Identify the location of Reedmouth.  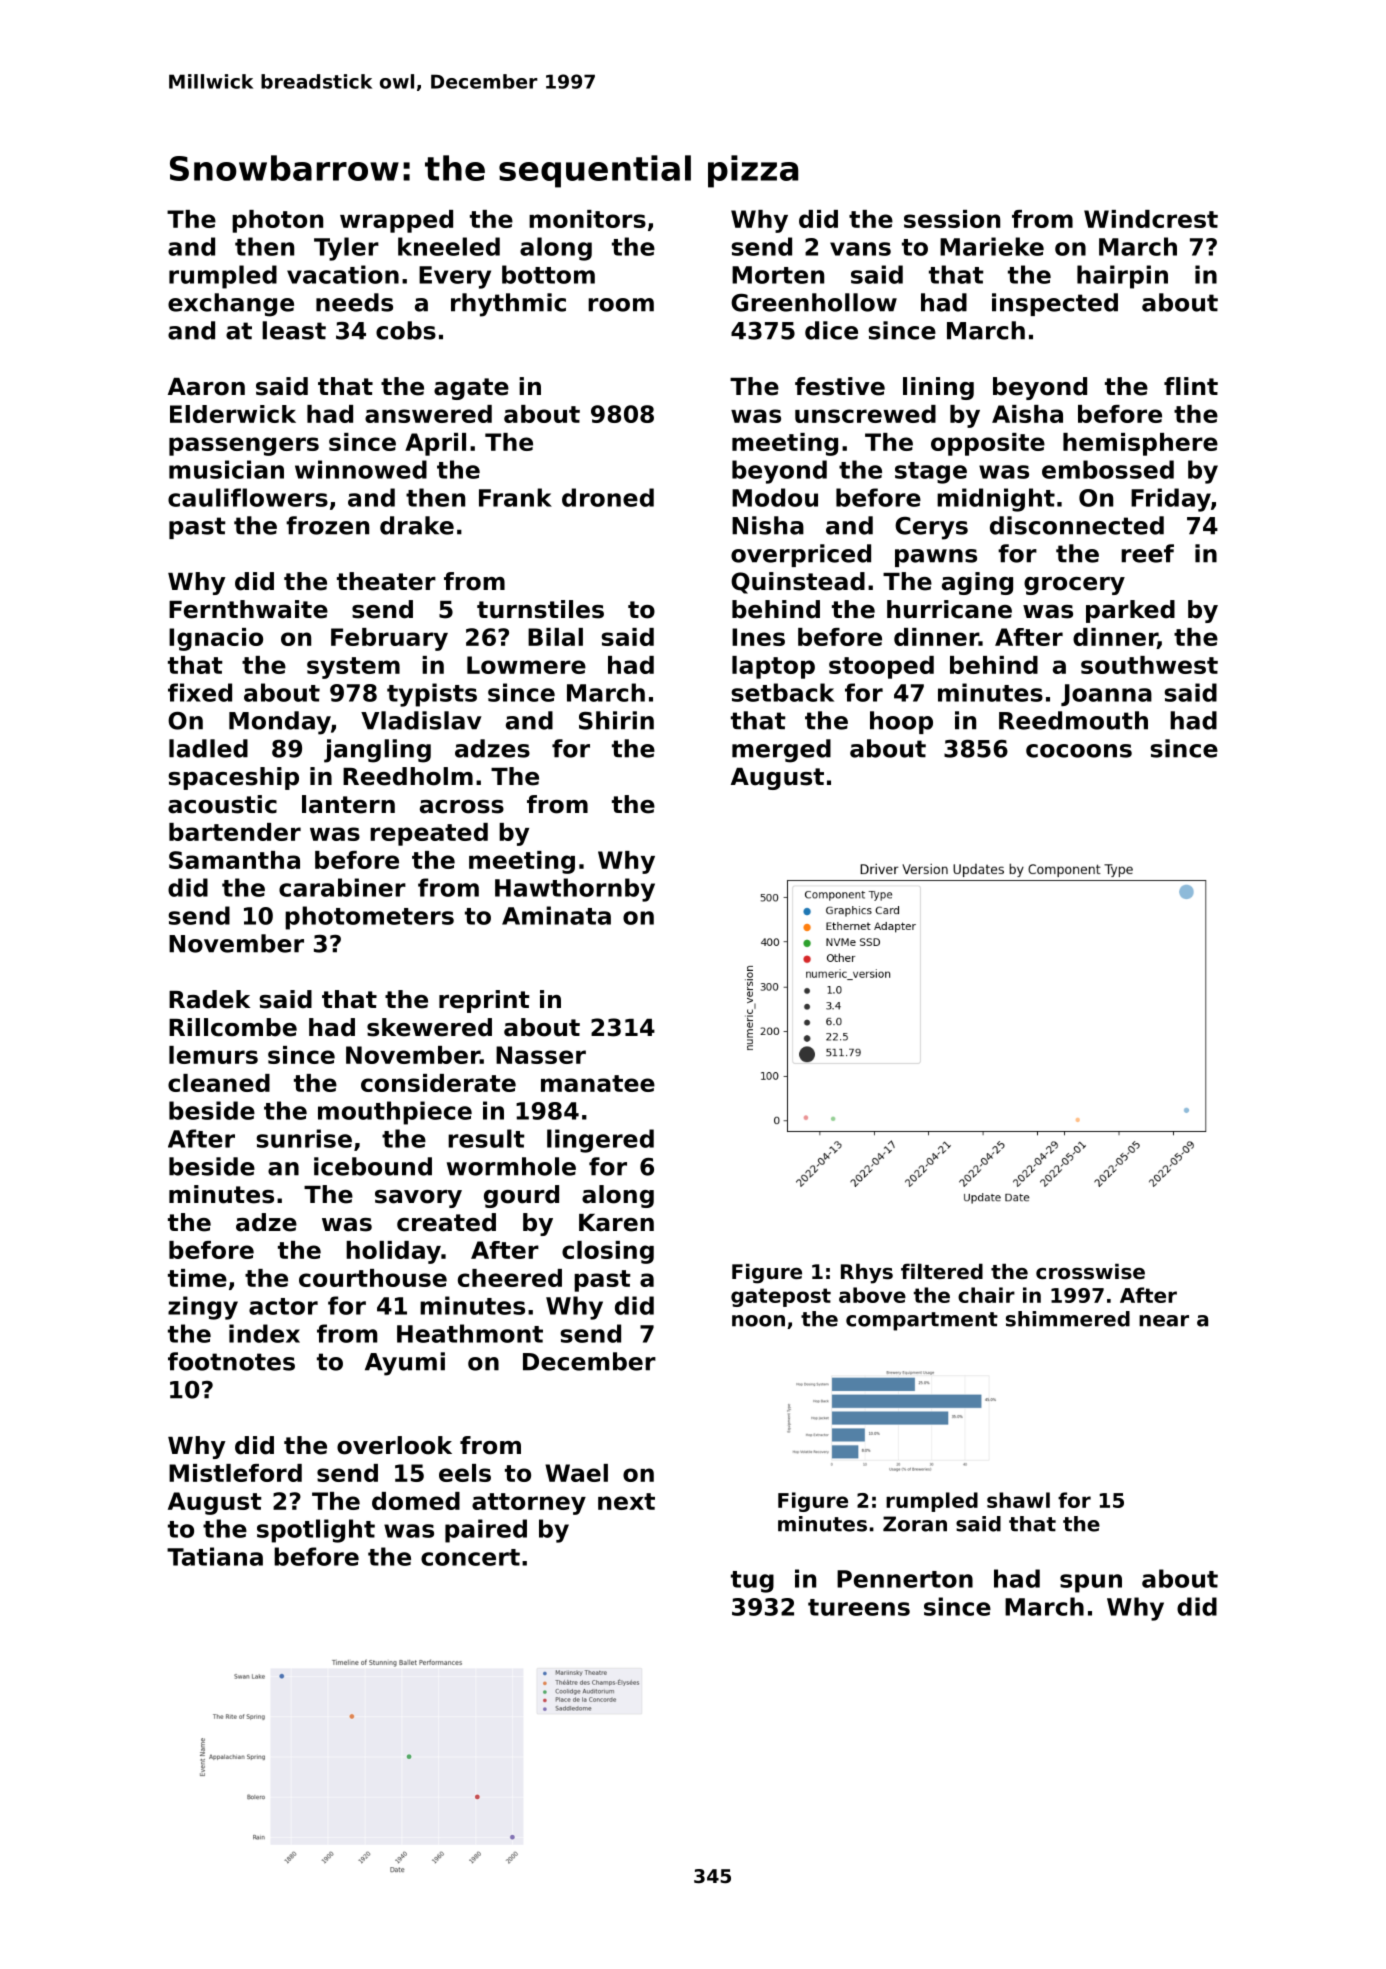
(1073, 720).
